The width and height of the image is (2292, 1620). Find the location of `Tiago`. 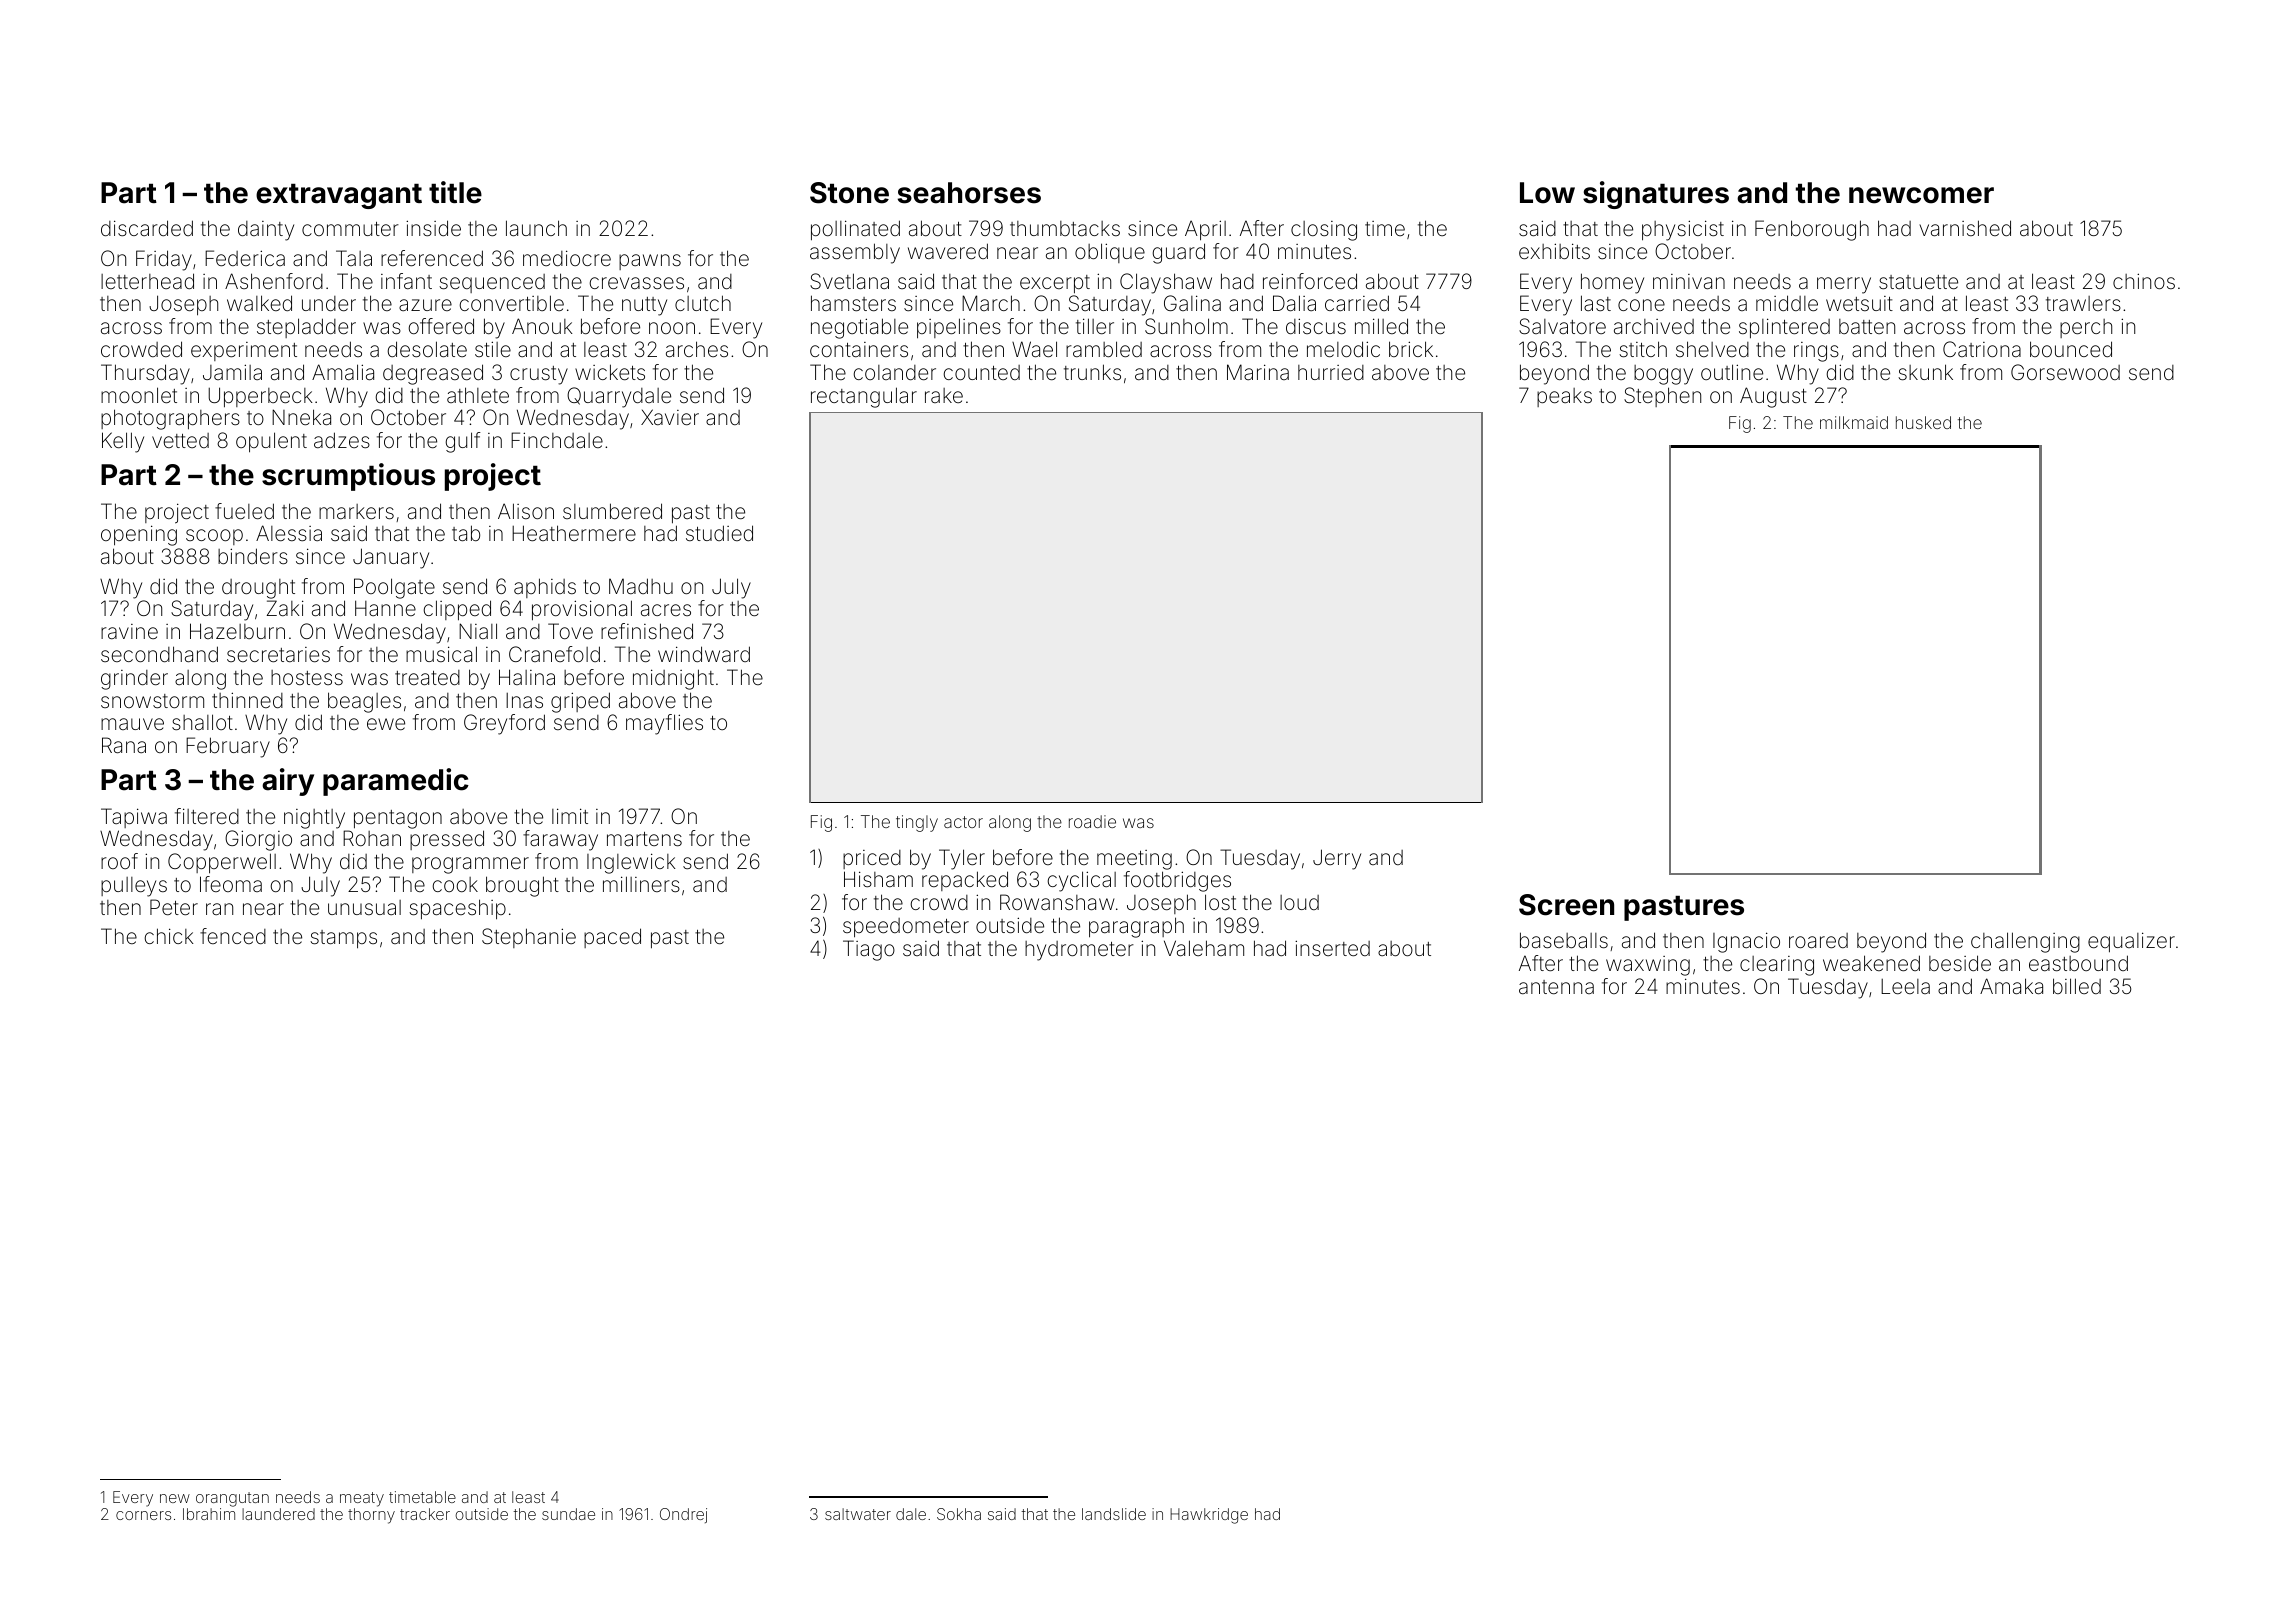

Tiago is located at coordinates (869, 950).
